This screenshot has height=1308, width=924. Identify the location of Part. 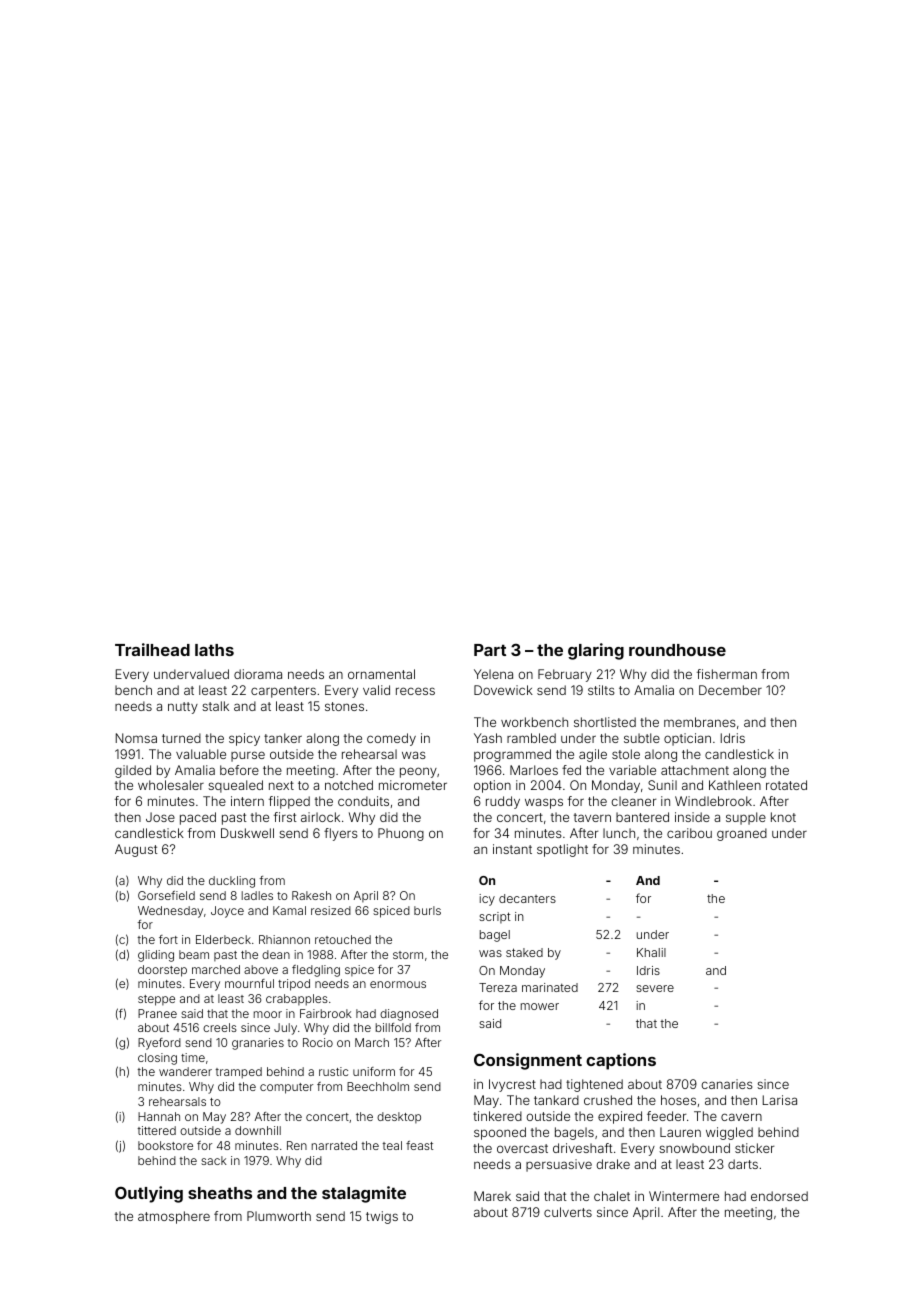
(490, 650).
